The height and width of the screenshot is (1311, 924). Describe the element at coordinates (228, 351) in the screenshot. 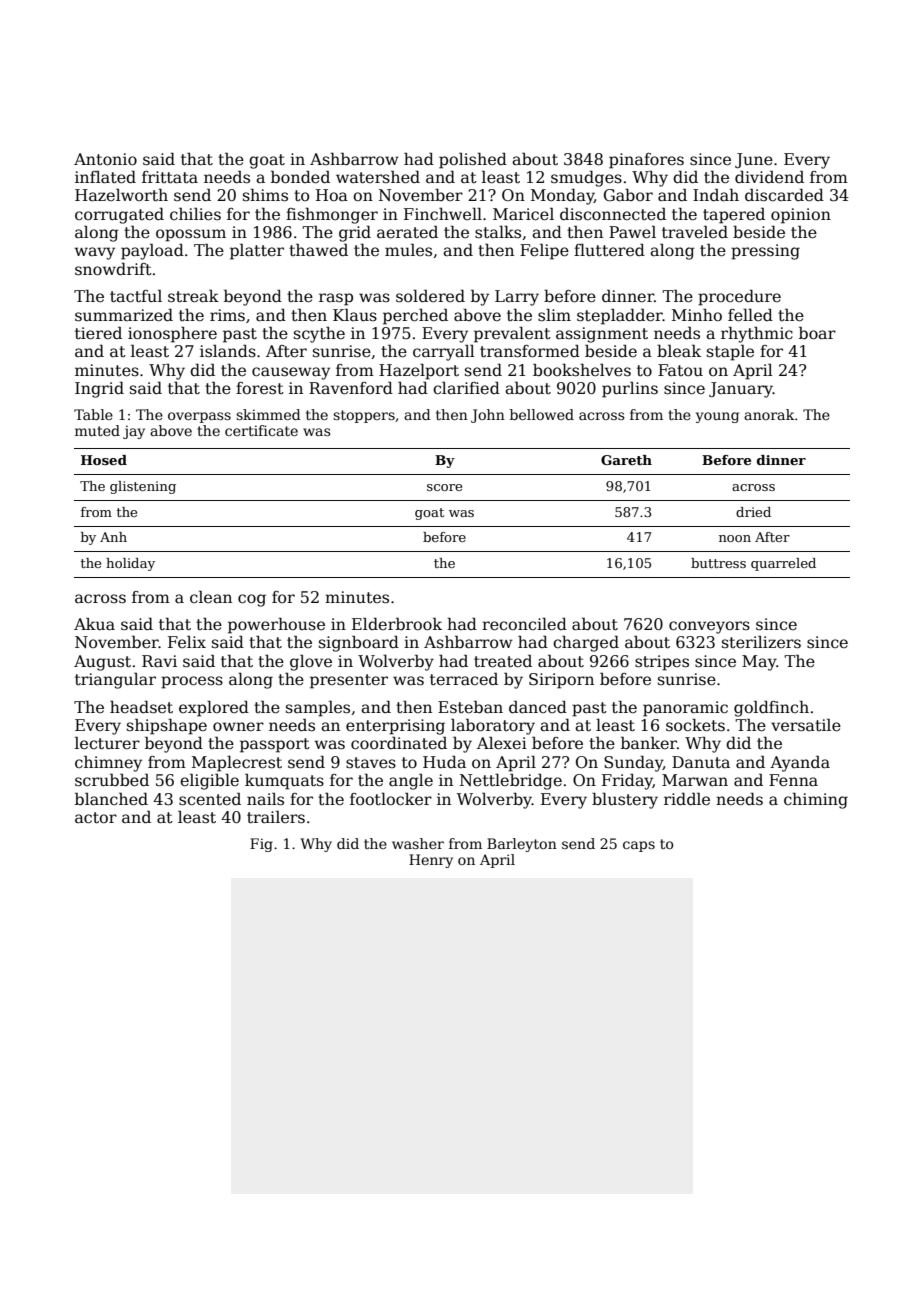

I see `islands` at that location.
